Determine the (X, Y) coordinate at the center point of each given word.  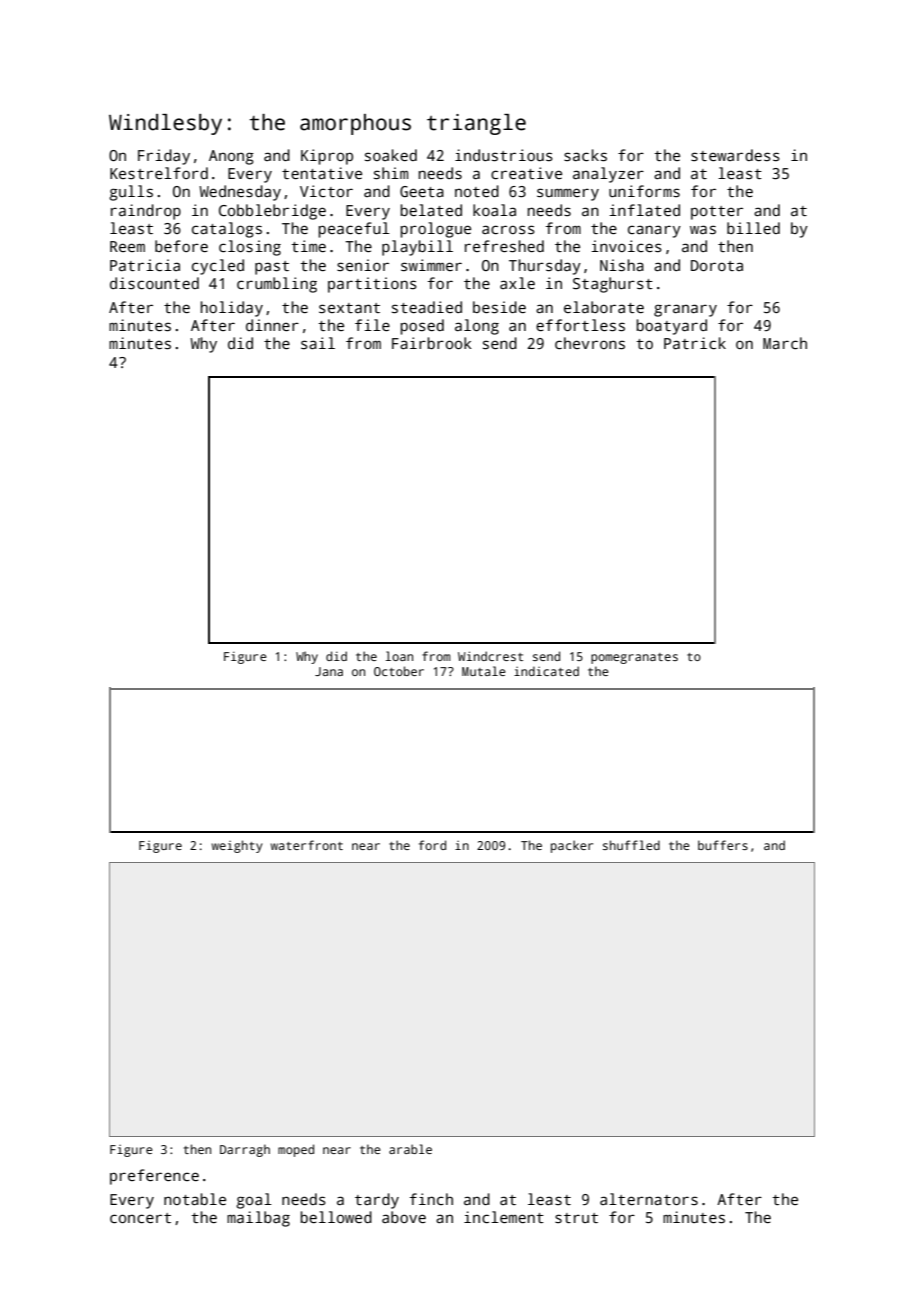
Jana (329, 671)
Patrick (695, 343)
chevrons (590, 343)
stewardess (735, 155)
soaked (391, 155)
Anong (231, 157)
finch (431, 1199)
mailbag (258, 1219)
